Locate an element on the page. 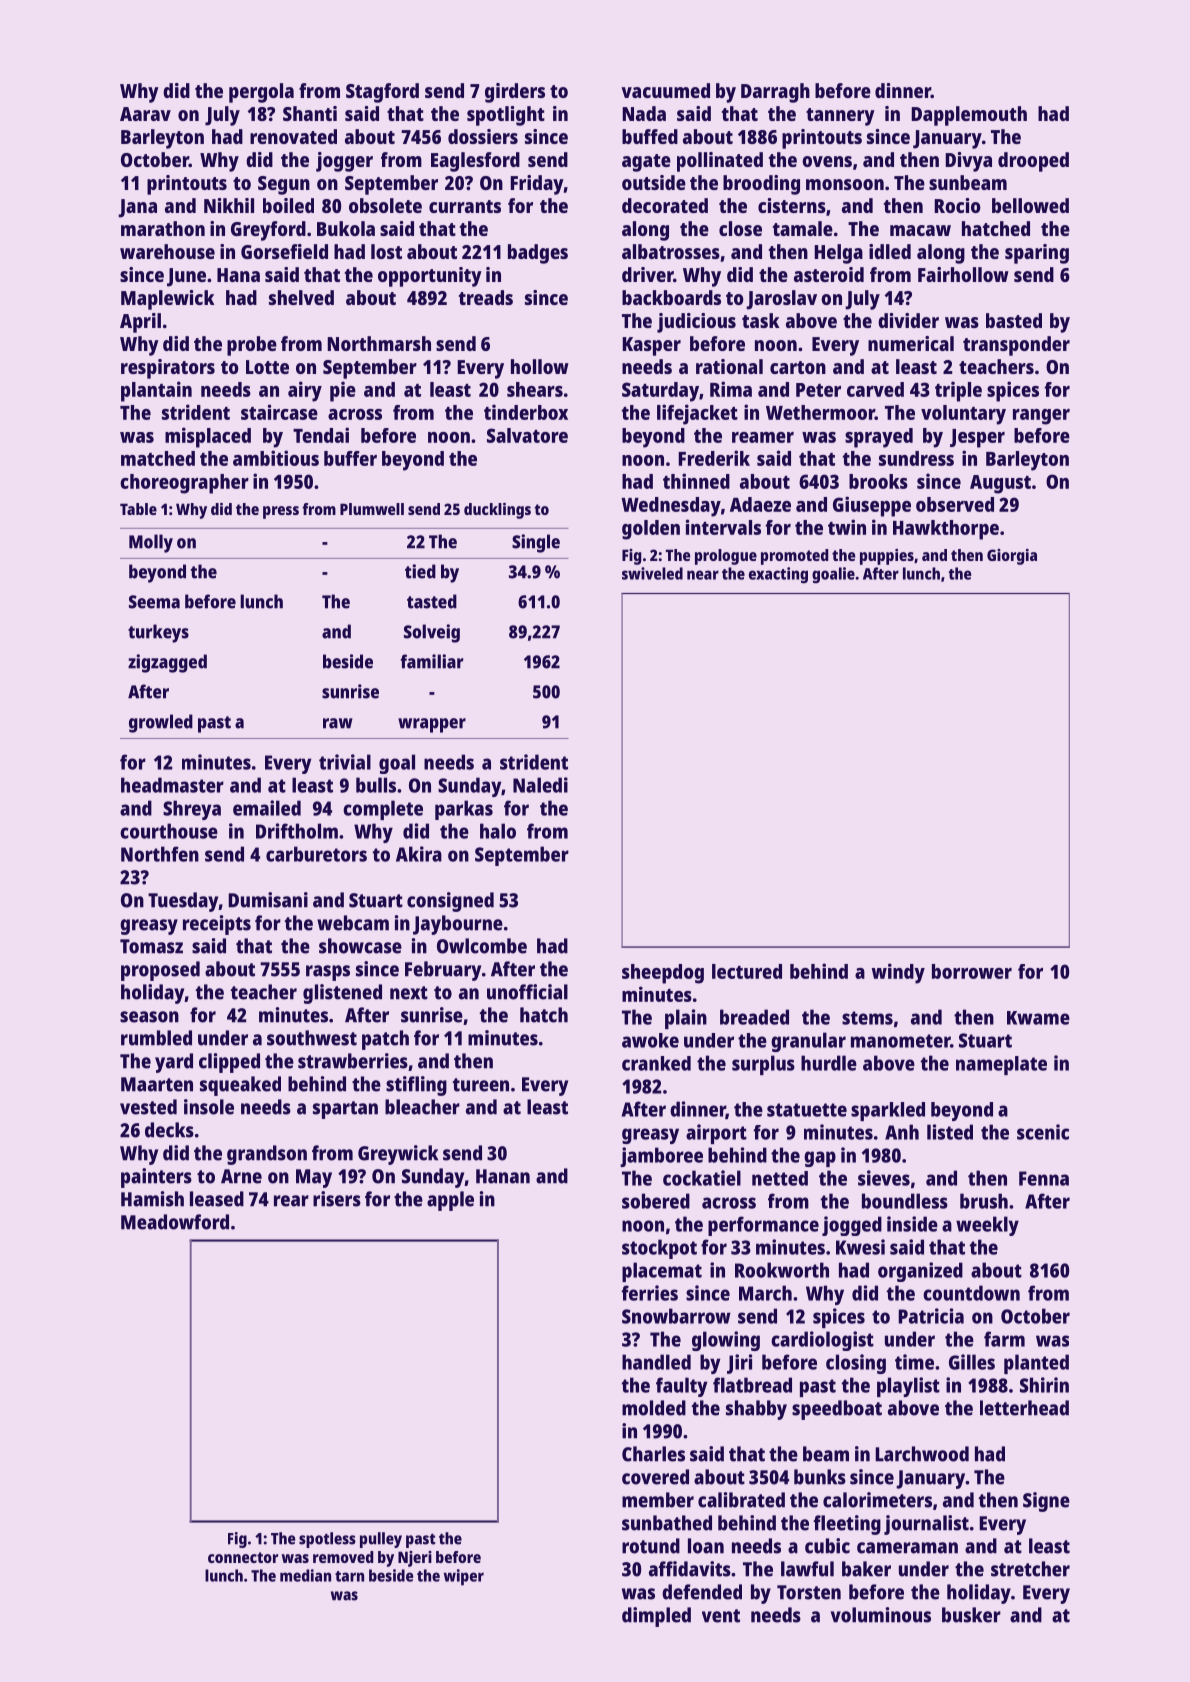  headmaster is located at coordinates (172, 785).
